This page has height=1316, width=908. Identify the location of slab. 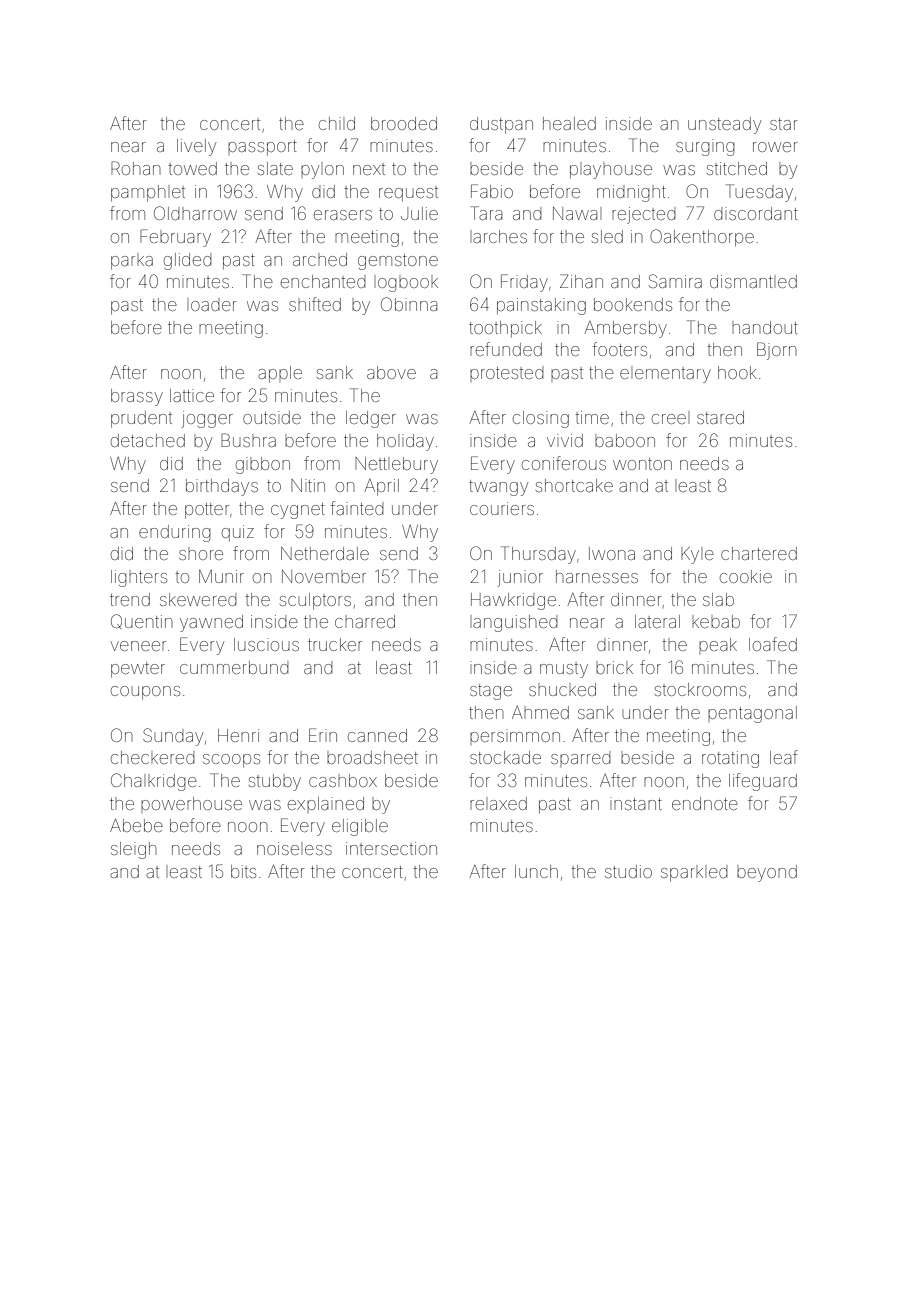
(718, 599).
